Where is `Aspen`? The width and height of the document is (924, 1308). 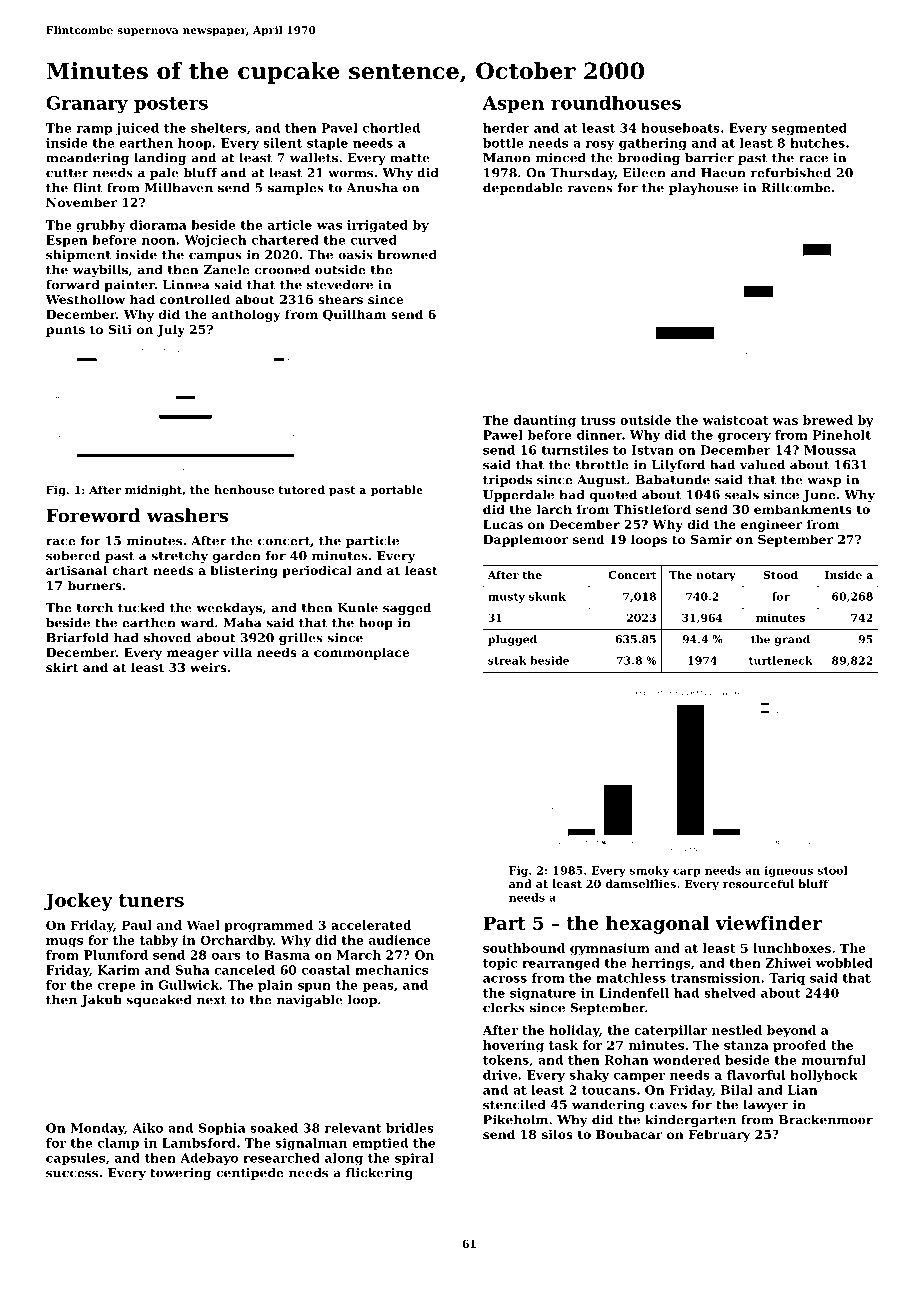
Aspen is located at coordinates (513, 105).
